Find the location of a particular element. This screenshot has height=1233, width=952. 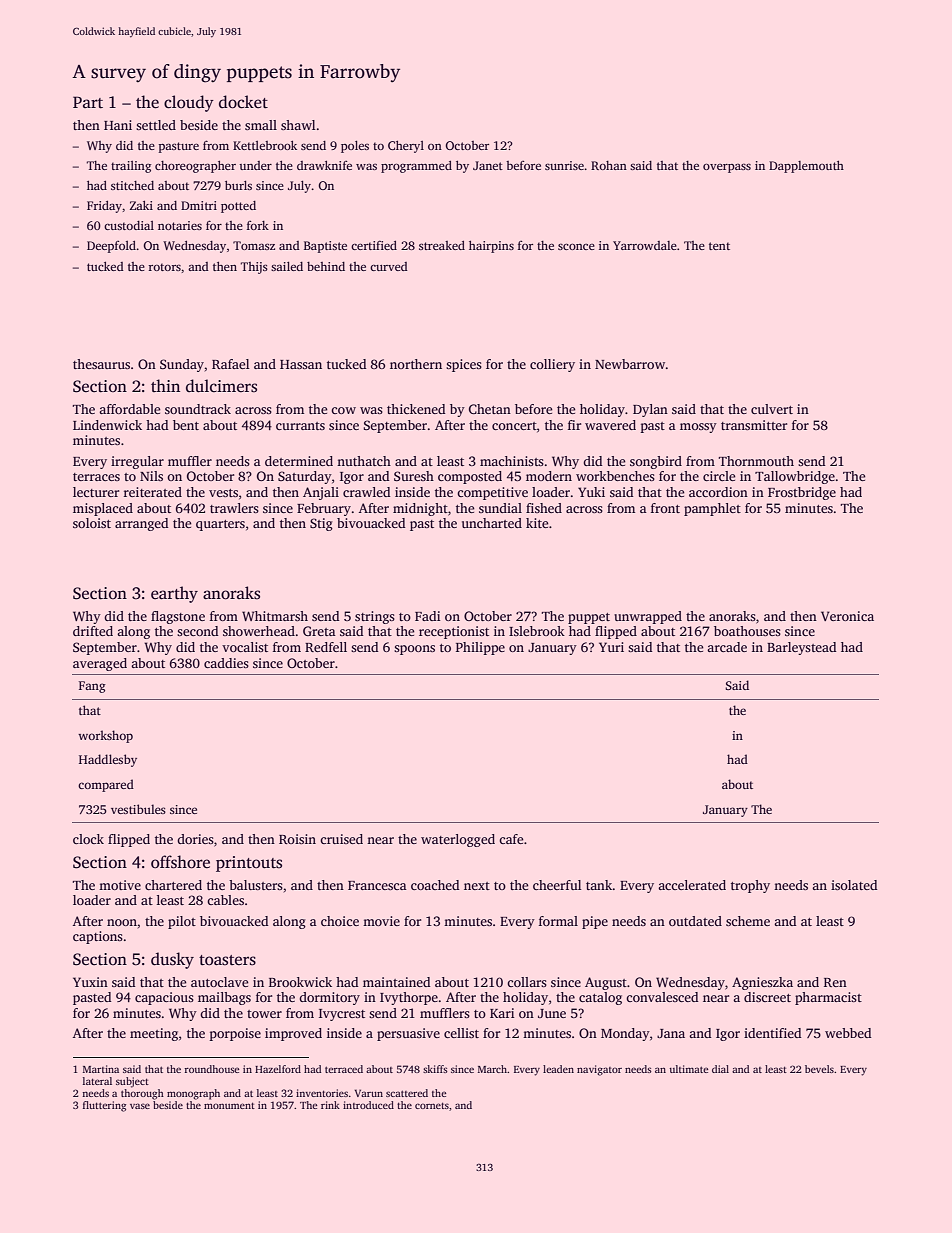

isolated is located at coordinates (854, 885).
